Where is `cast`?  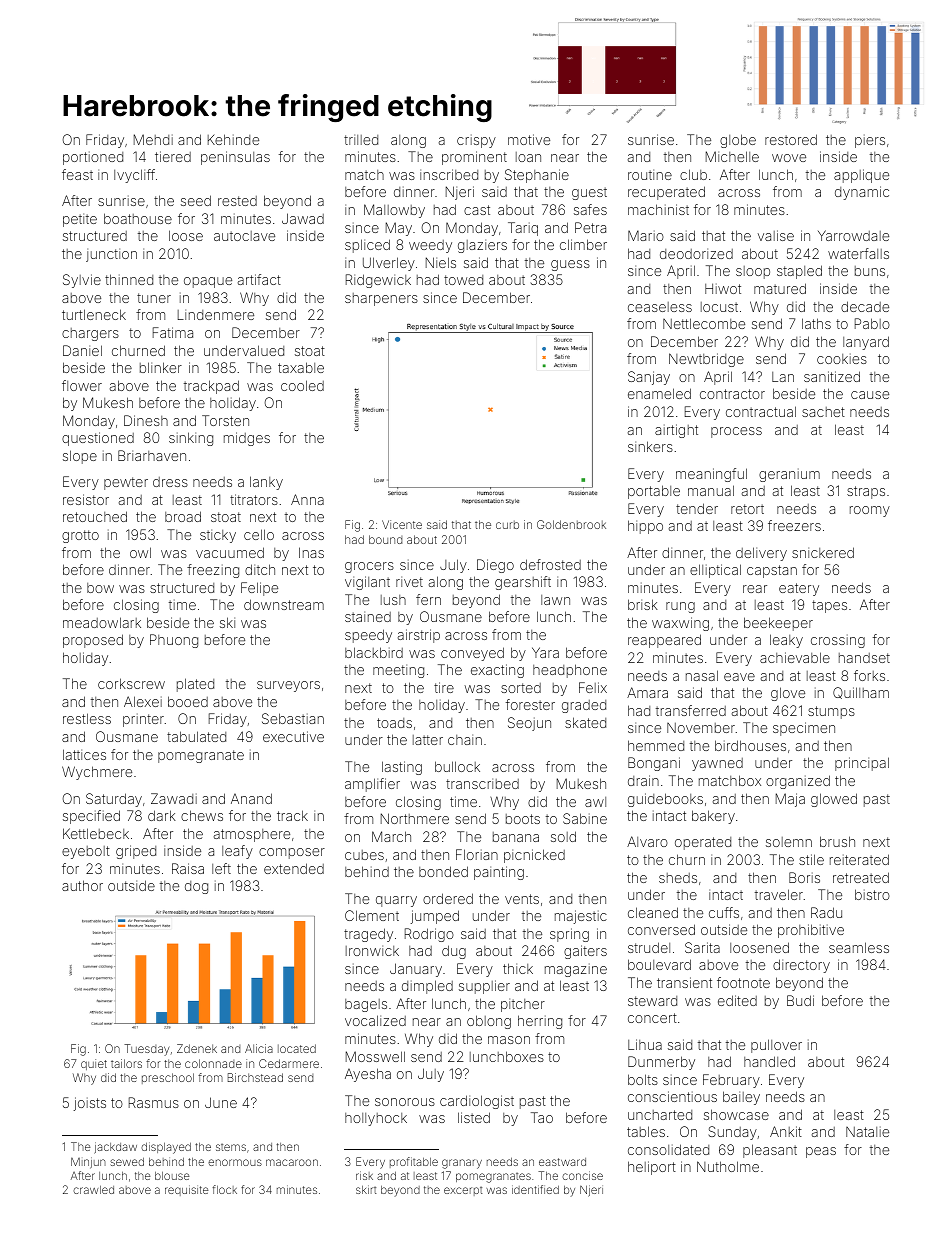
cast is located at coordinates (477, 210).
